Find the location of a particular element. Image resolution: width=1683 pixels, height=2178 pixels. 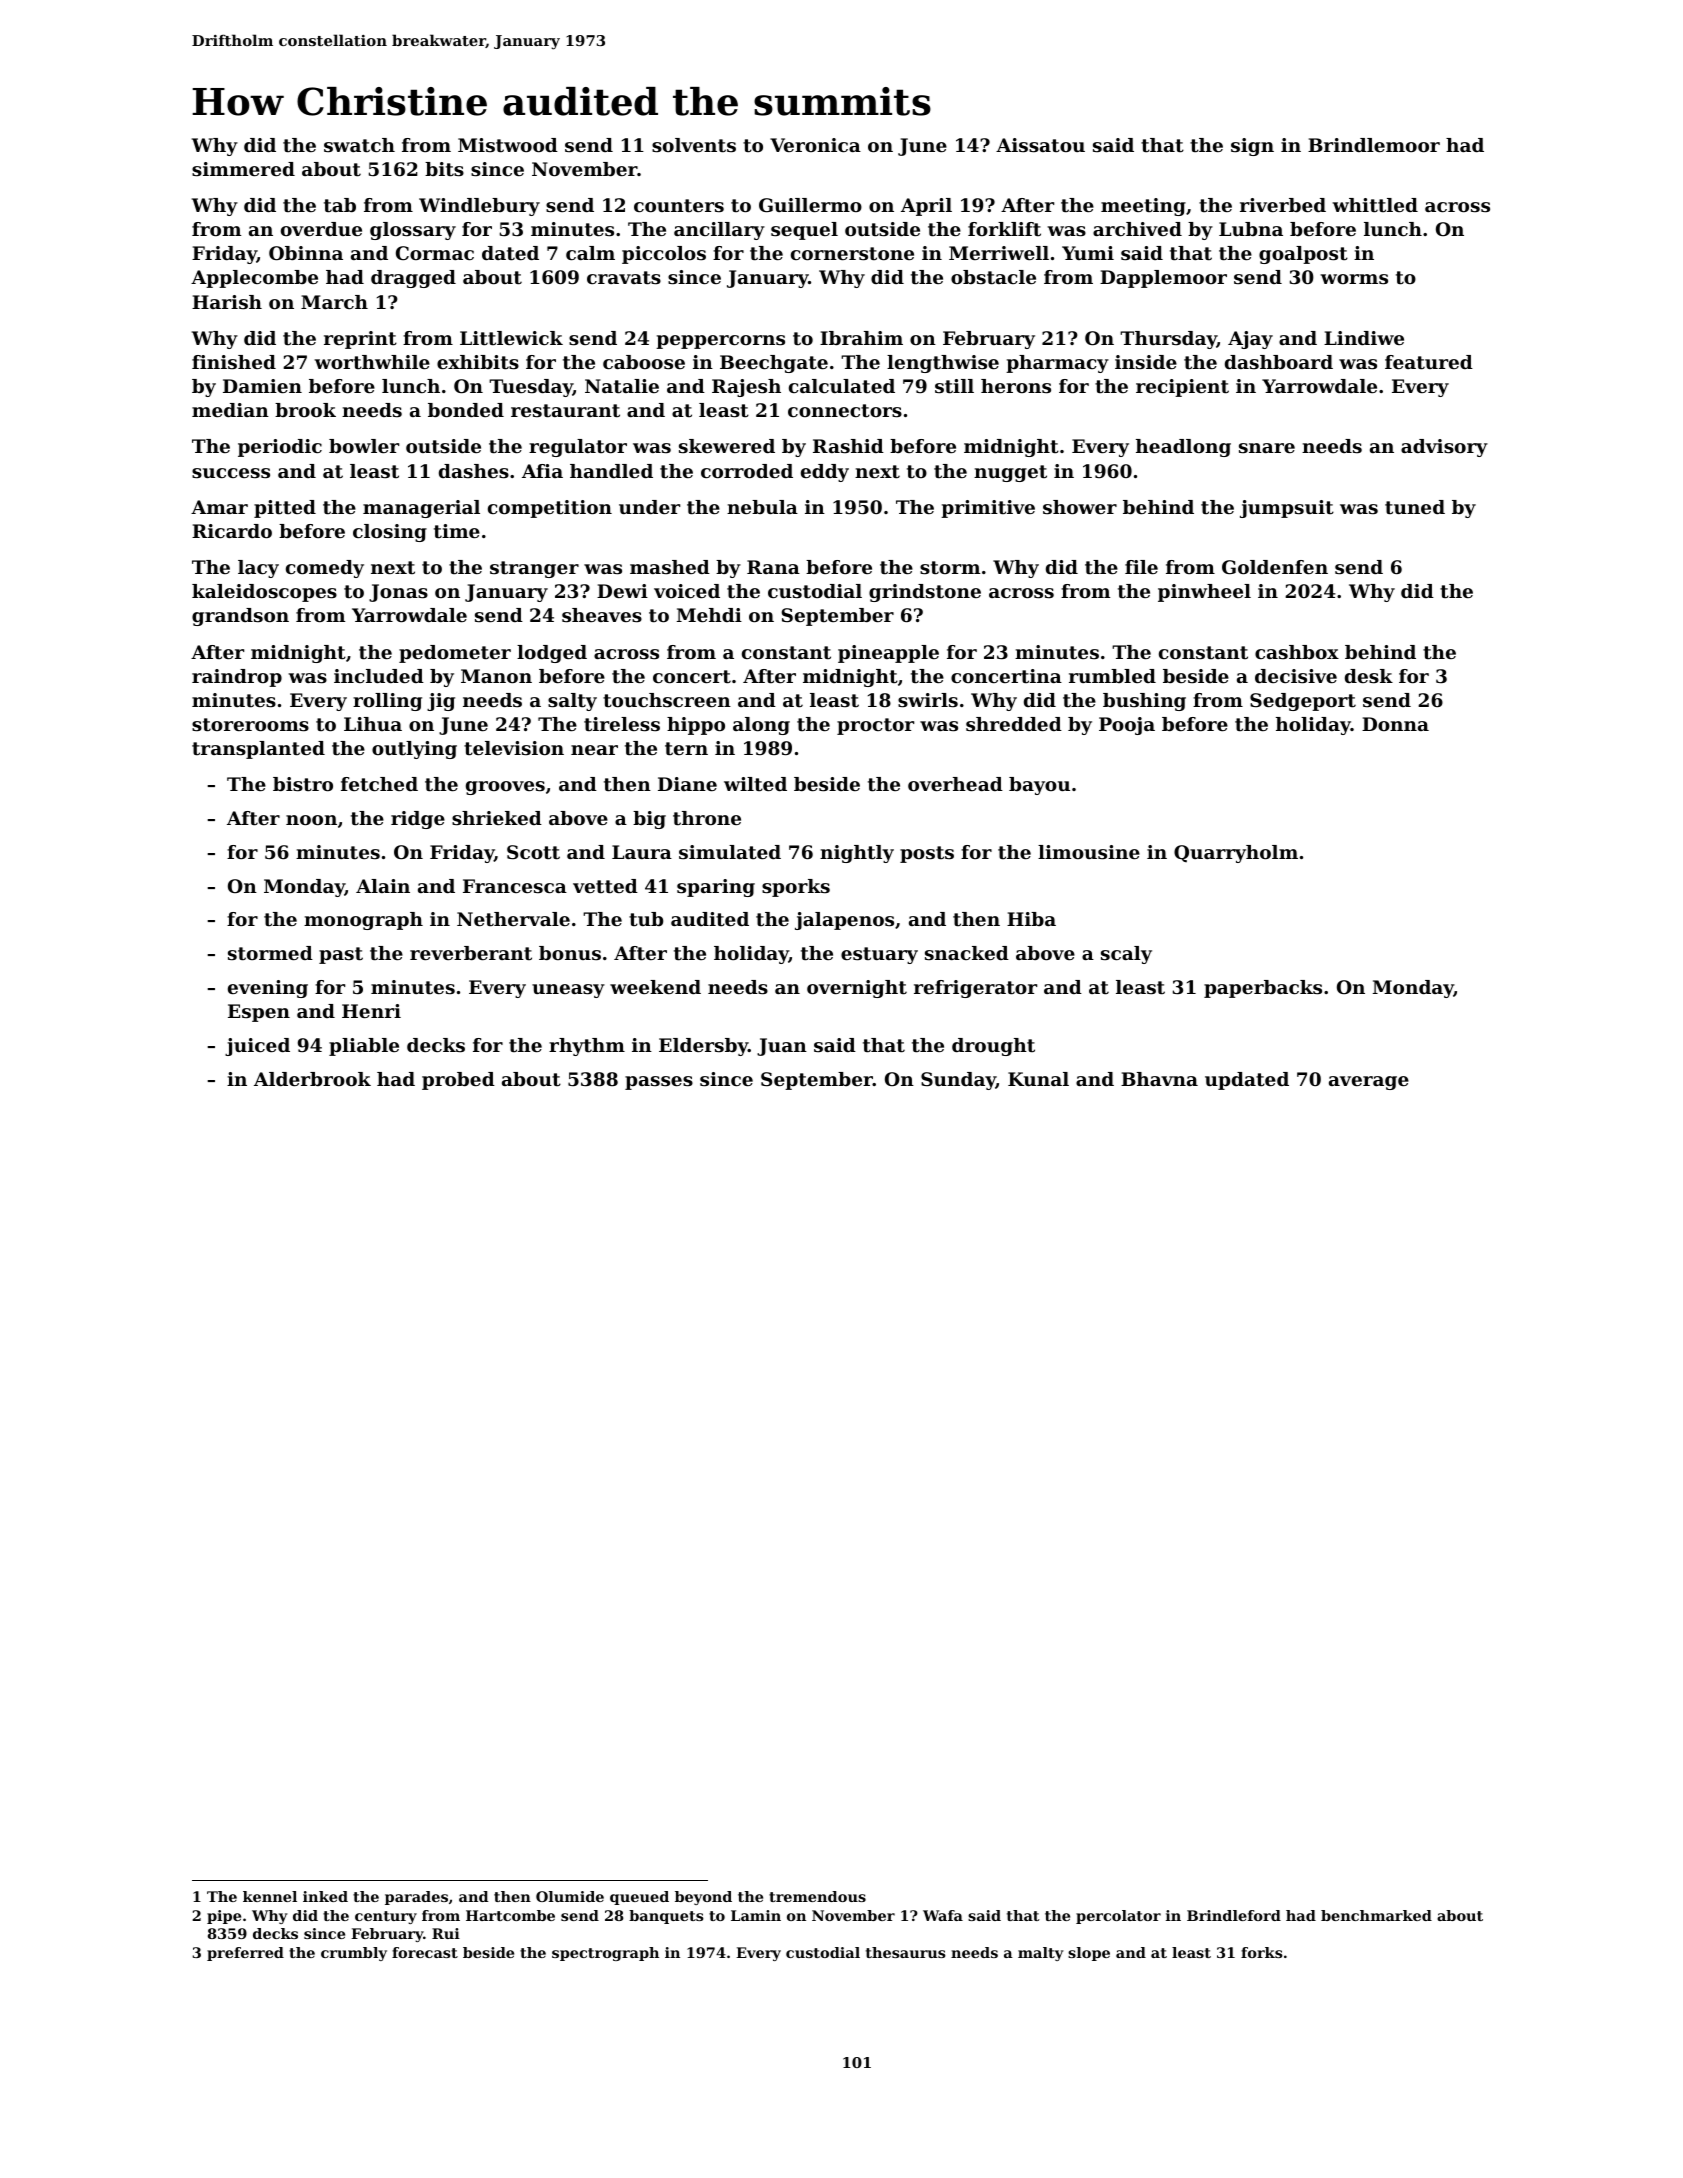

solvents is located at coordinates (694, 145).
